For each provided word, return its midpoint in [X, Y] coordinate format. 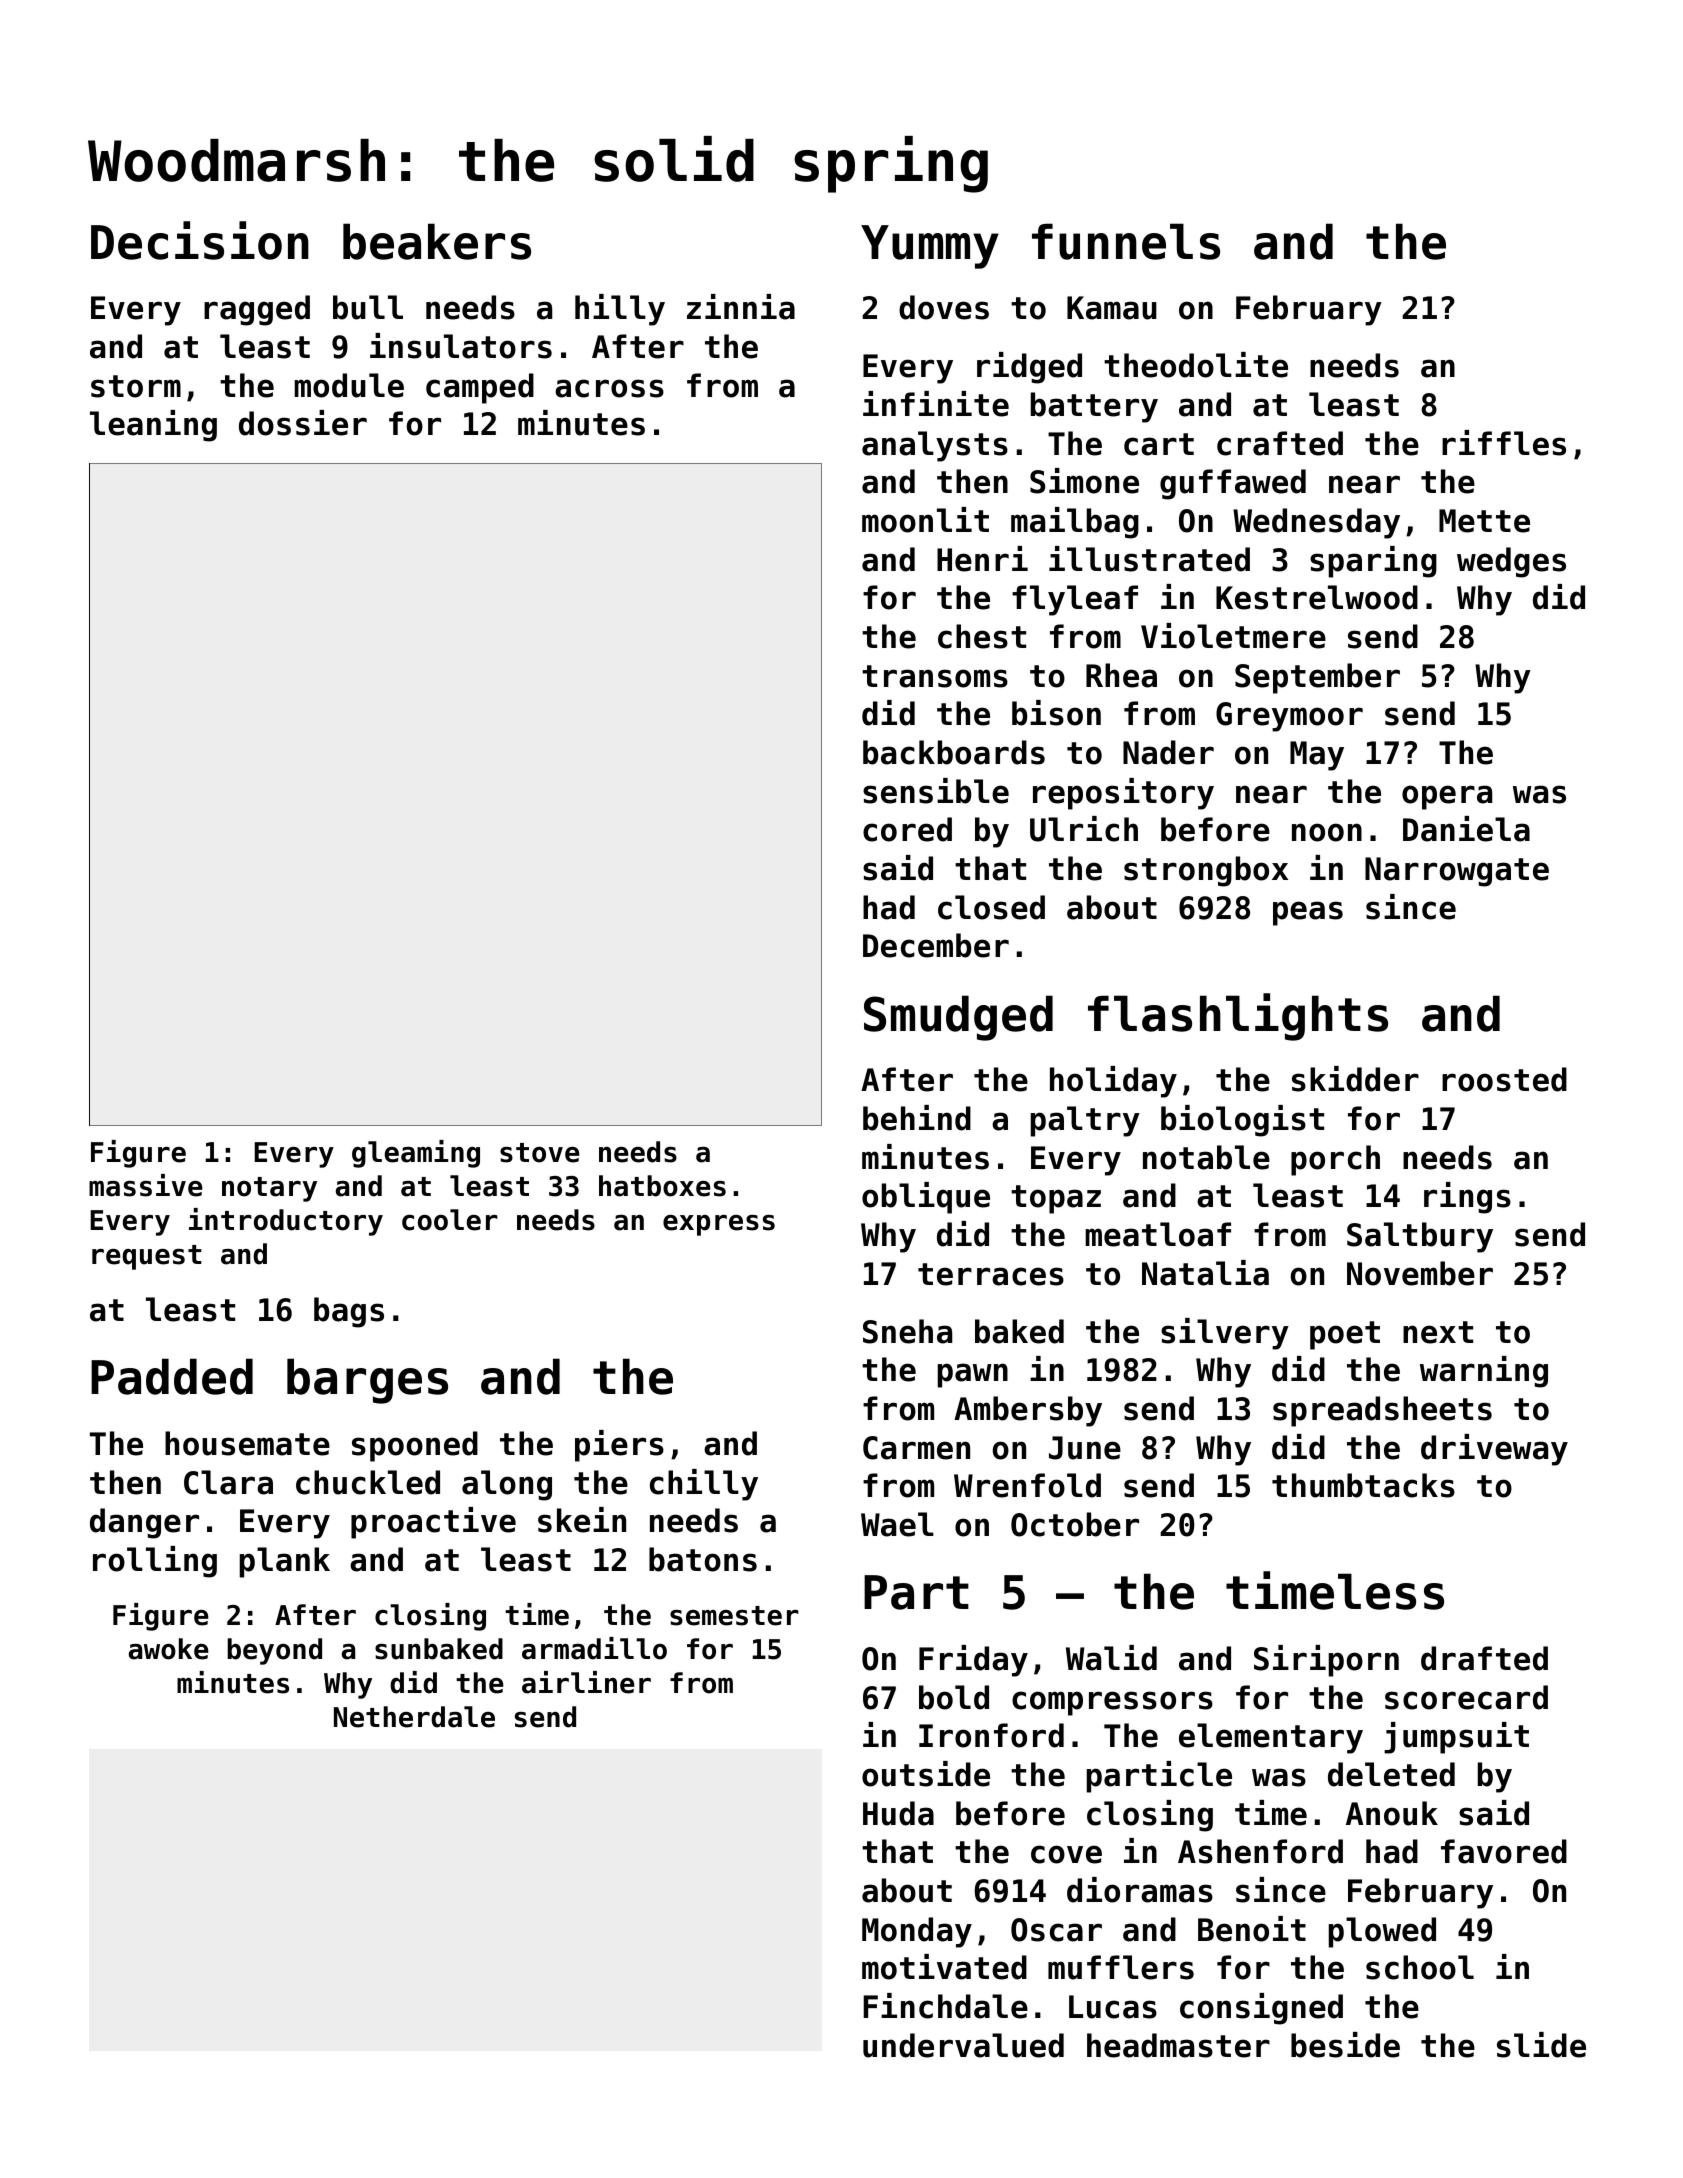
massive [146, 1185]
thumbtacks [1363, 1485]
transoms [935, 676]
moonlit [925, 520]
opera [1447, 797]
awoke [169, 1649]
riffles [1504, 443]
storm [136, 386]
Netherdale [414, 1717]
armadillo [594, 1648]
